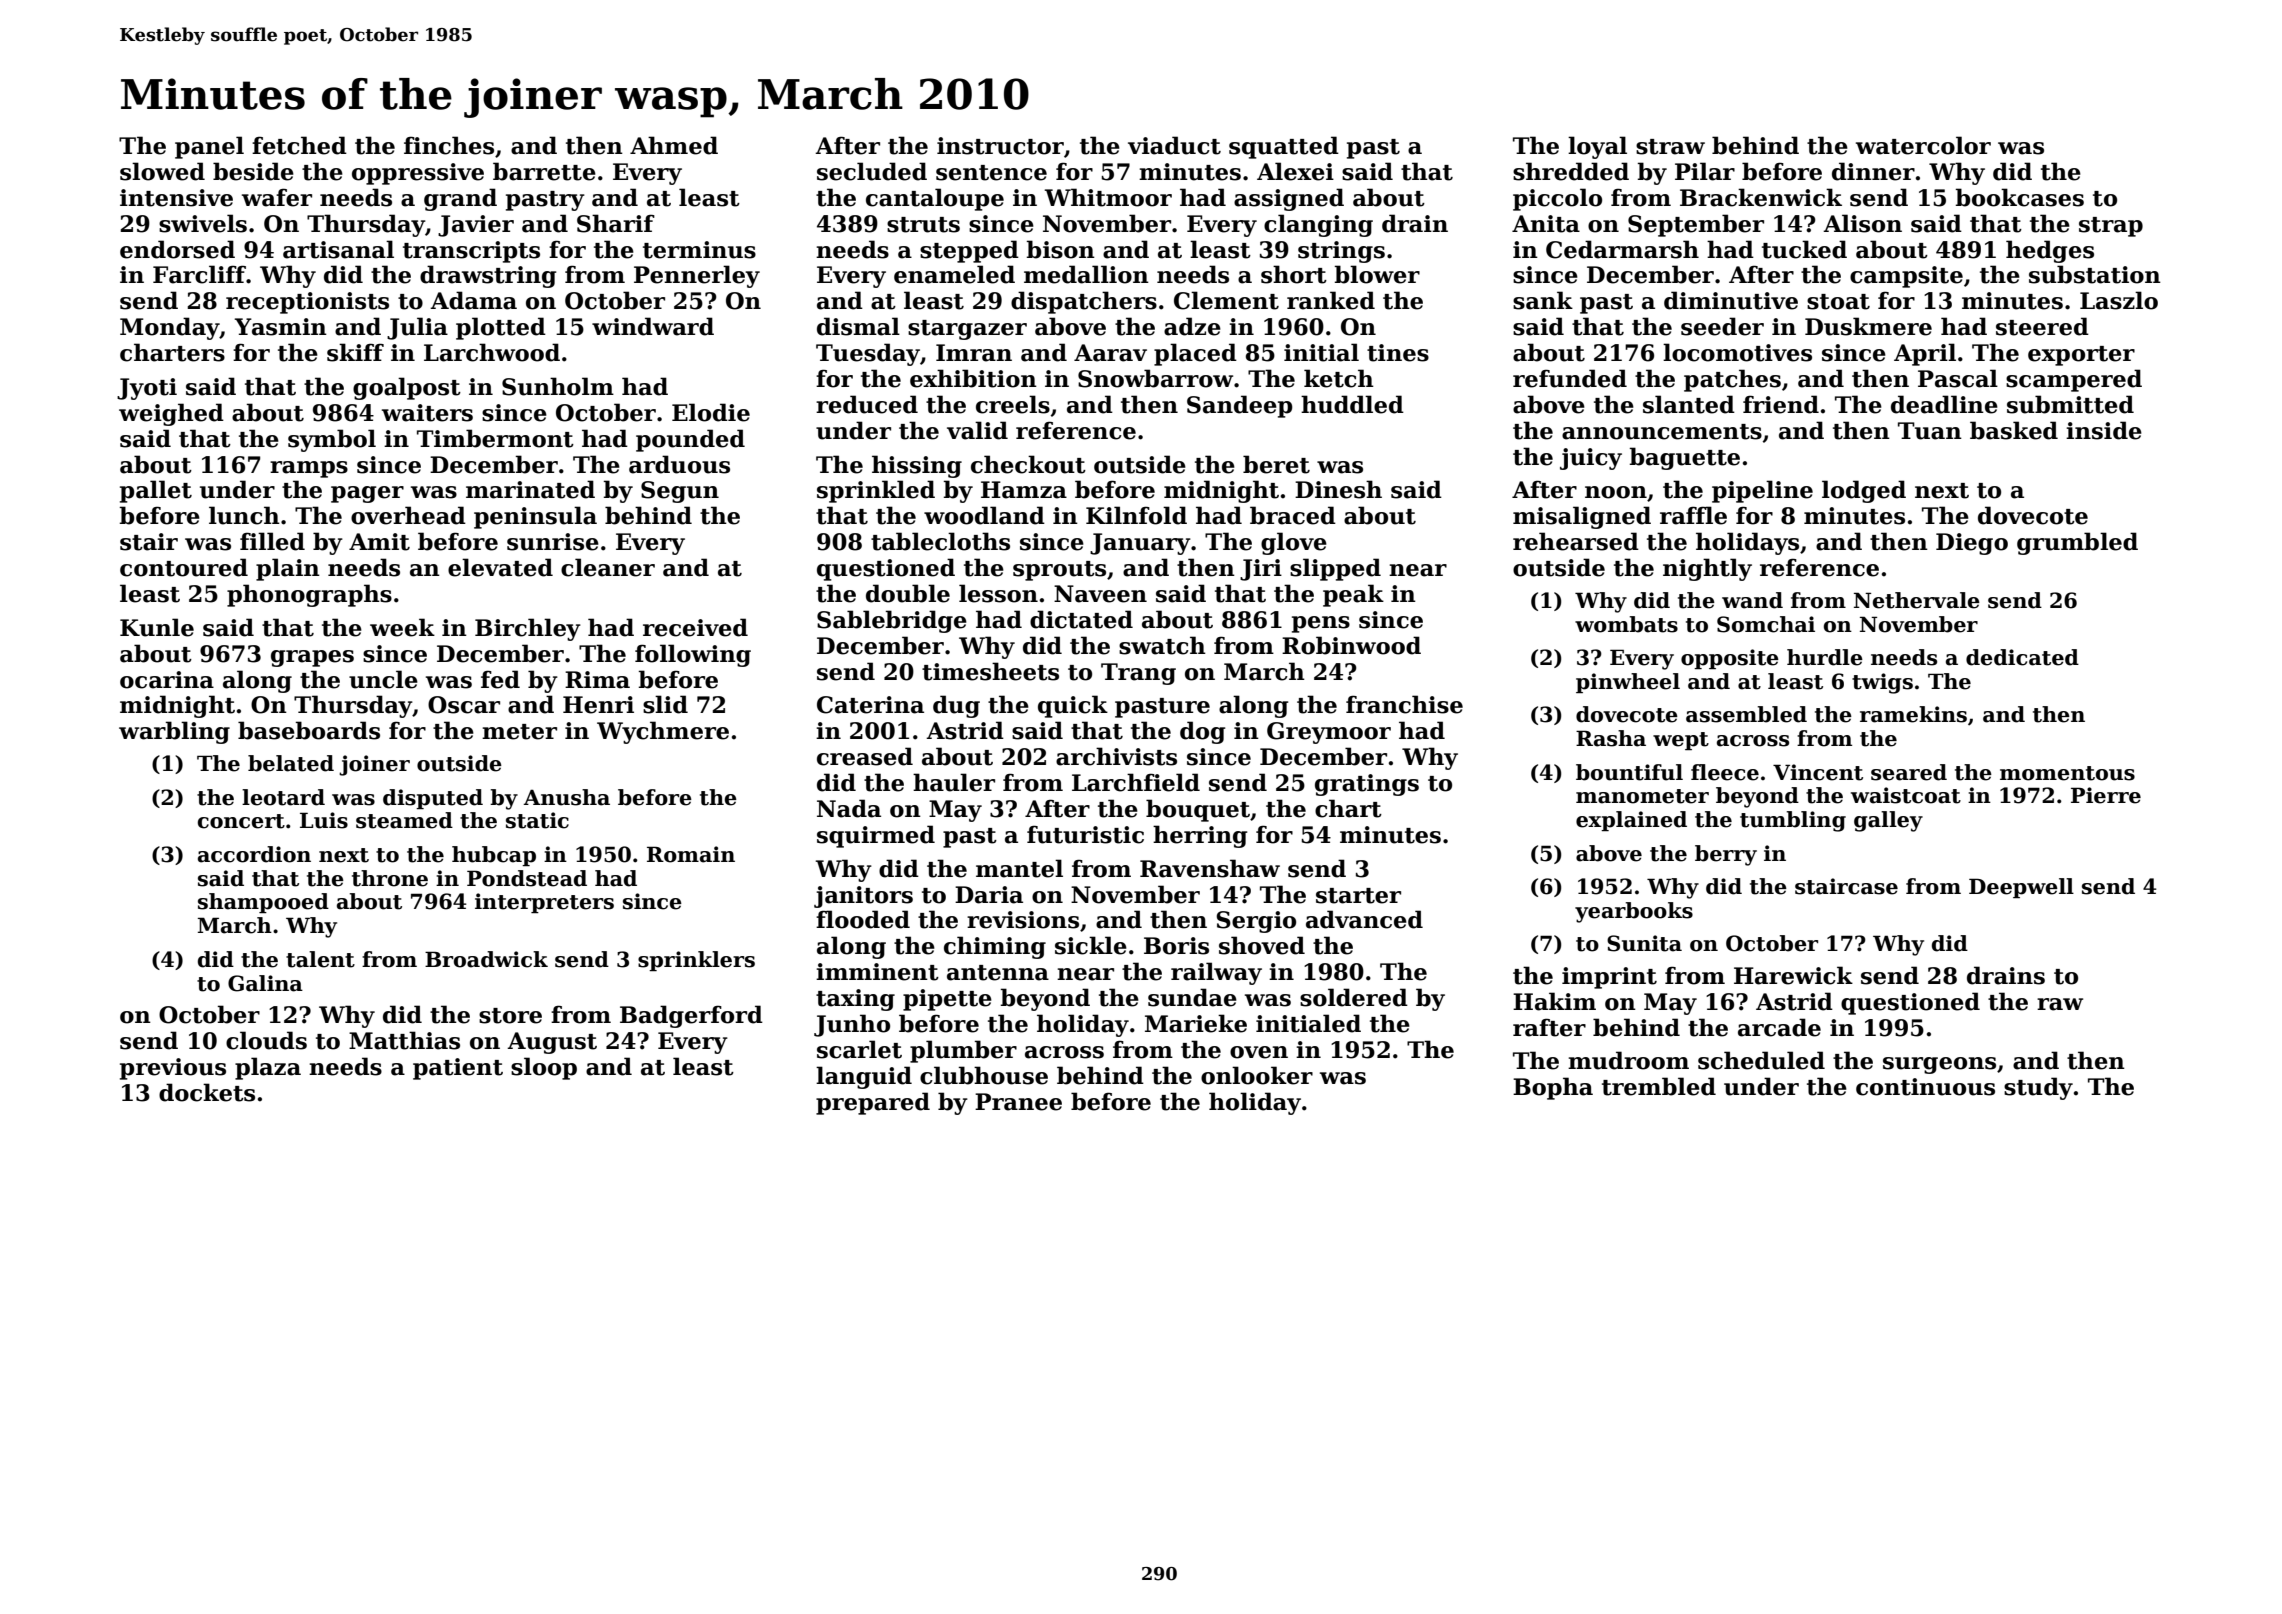  Describe the element at coordinates (277, 197) in the screenshot. I see `wafer` at that location.
